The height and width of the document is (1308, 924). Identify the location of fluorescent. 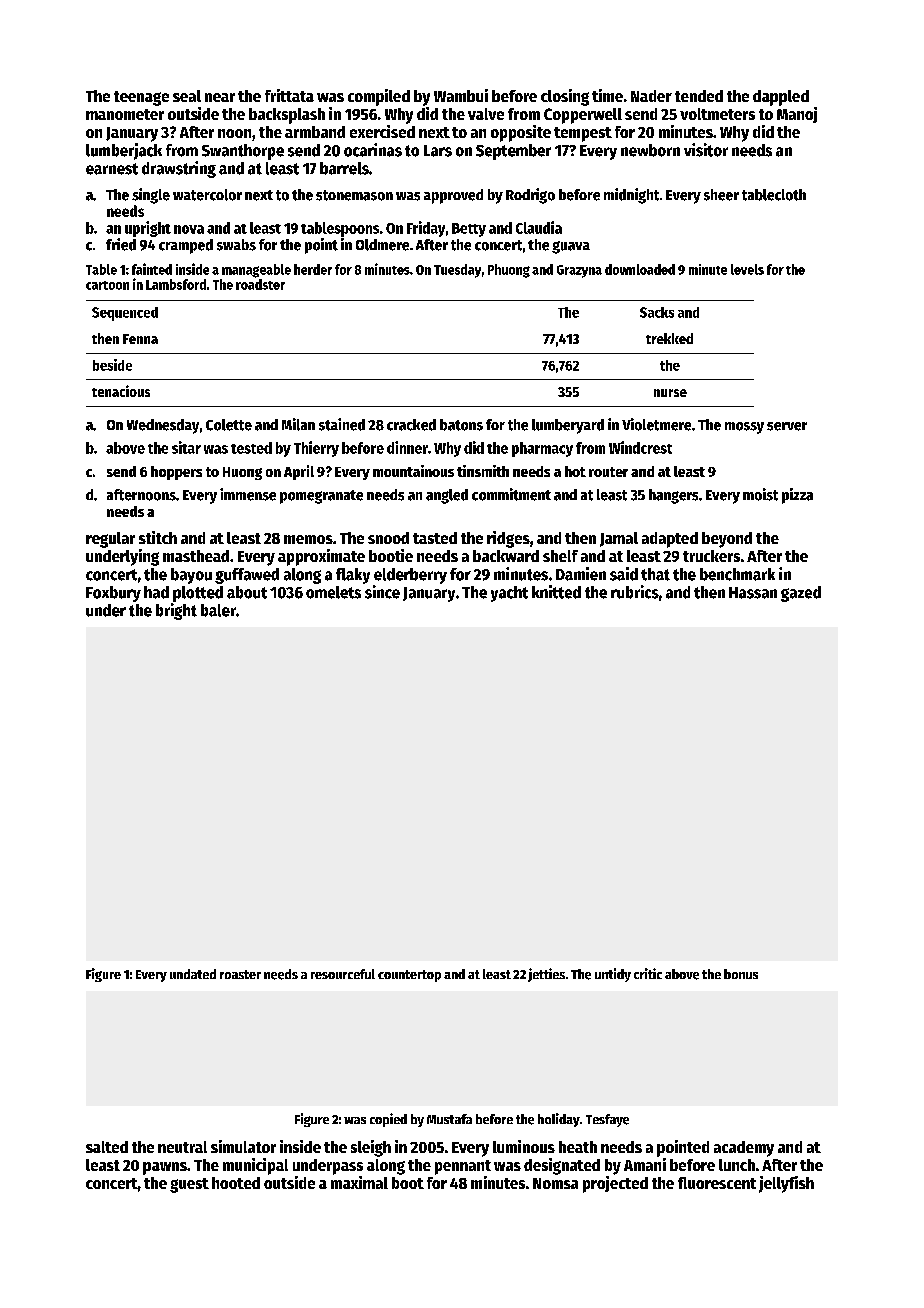
(717, 1183).
